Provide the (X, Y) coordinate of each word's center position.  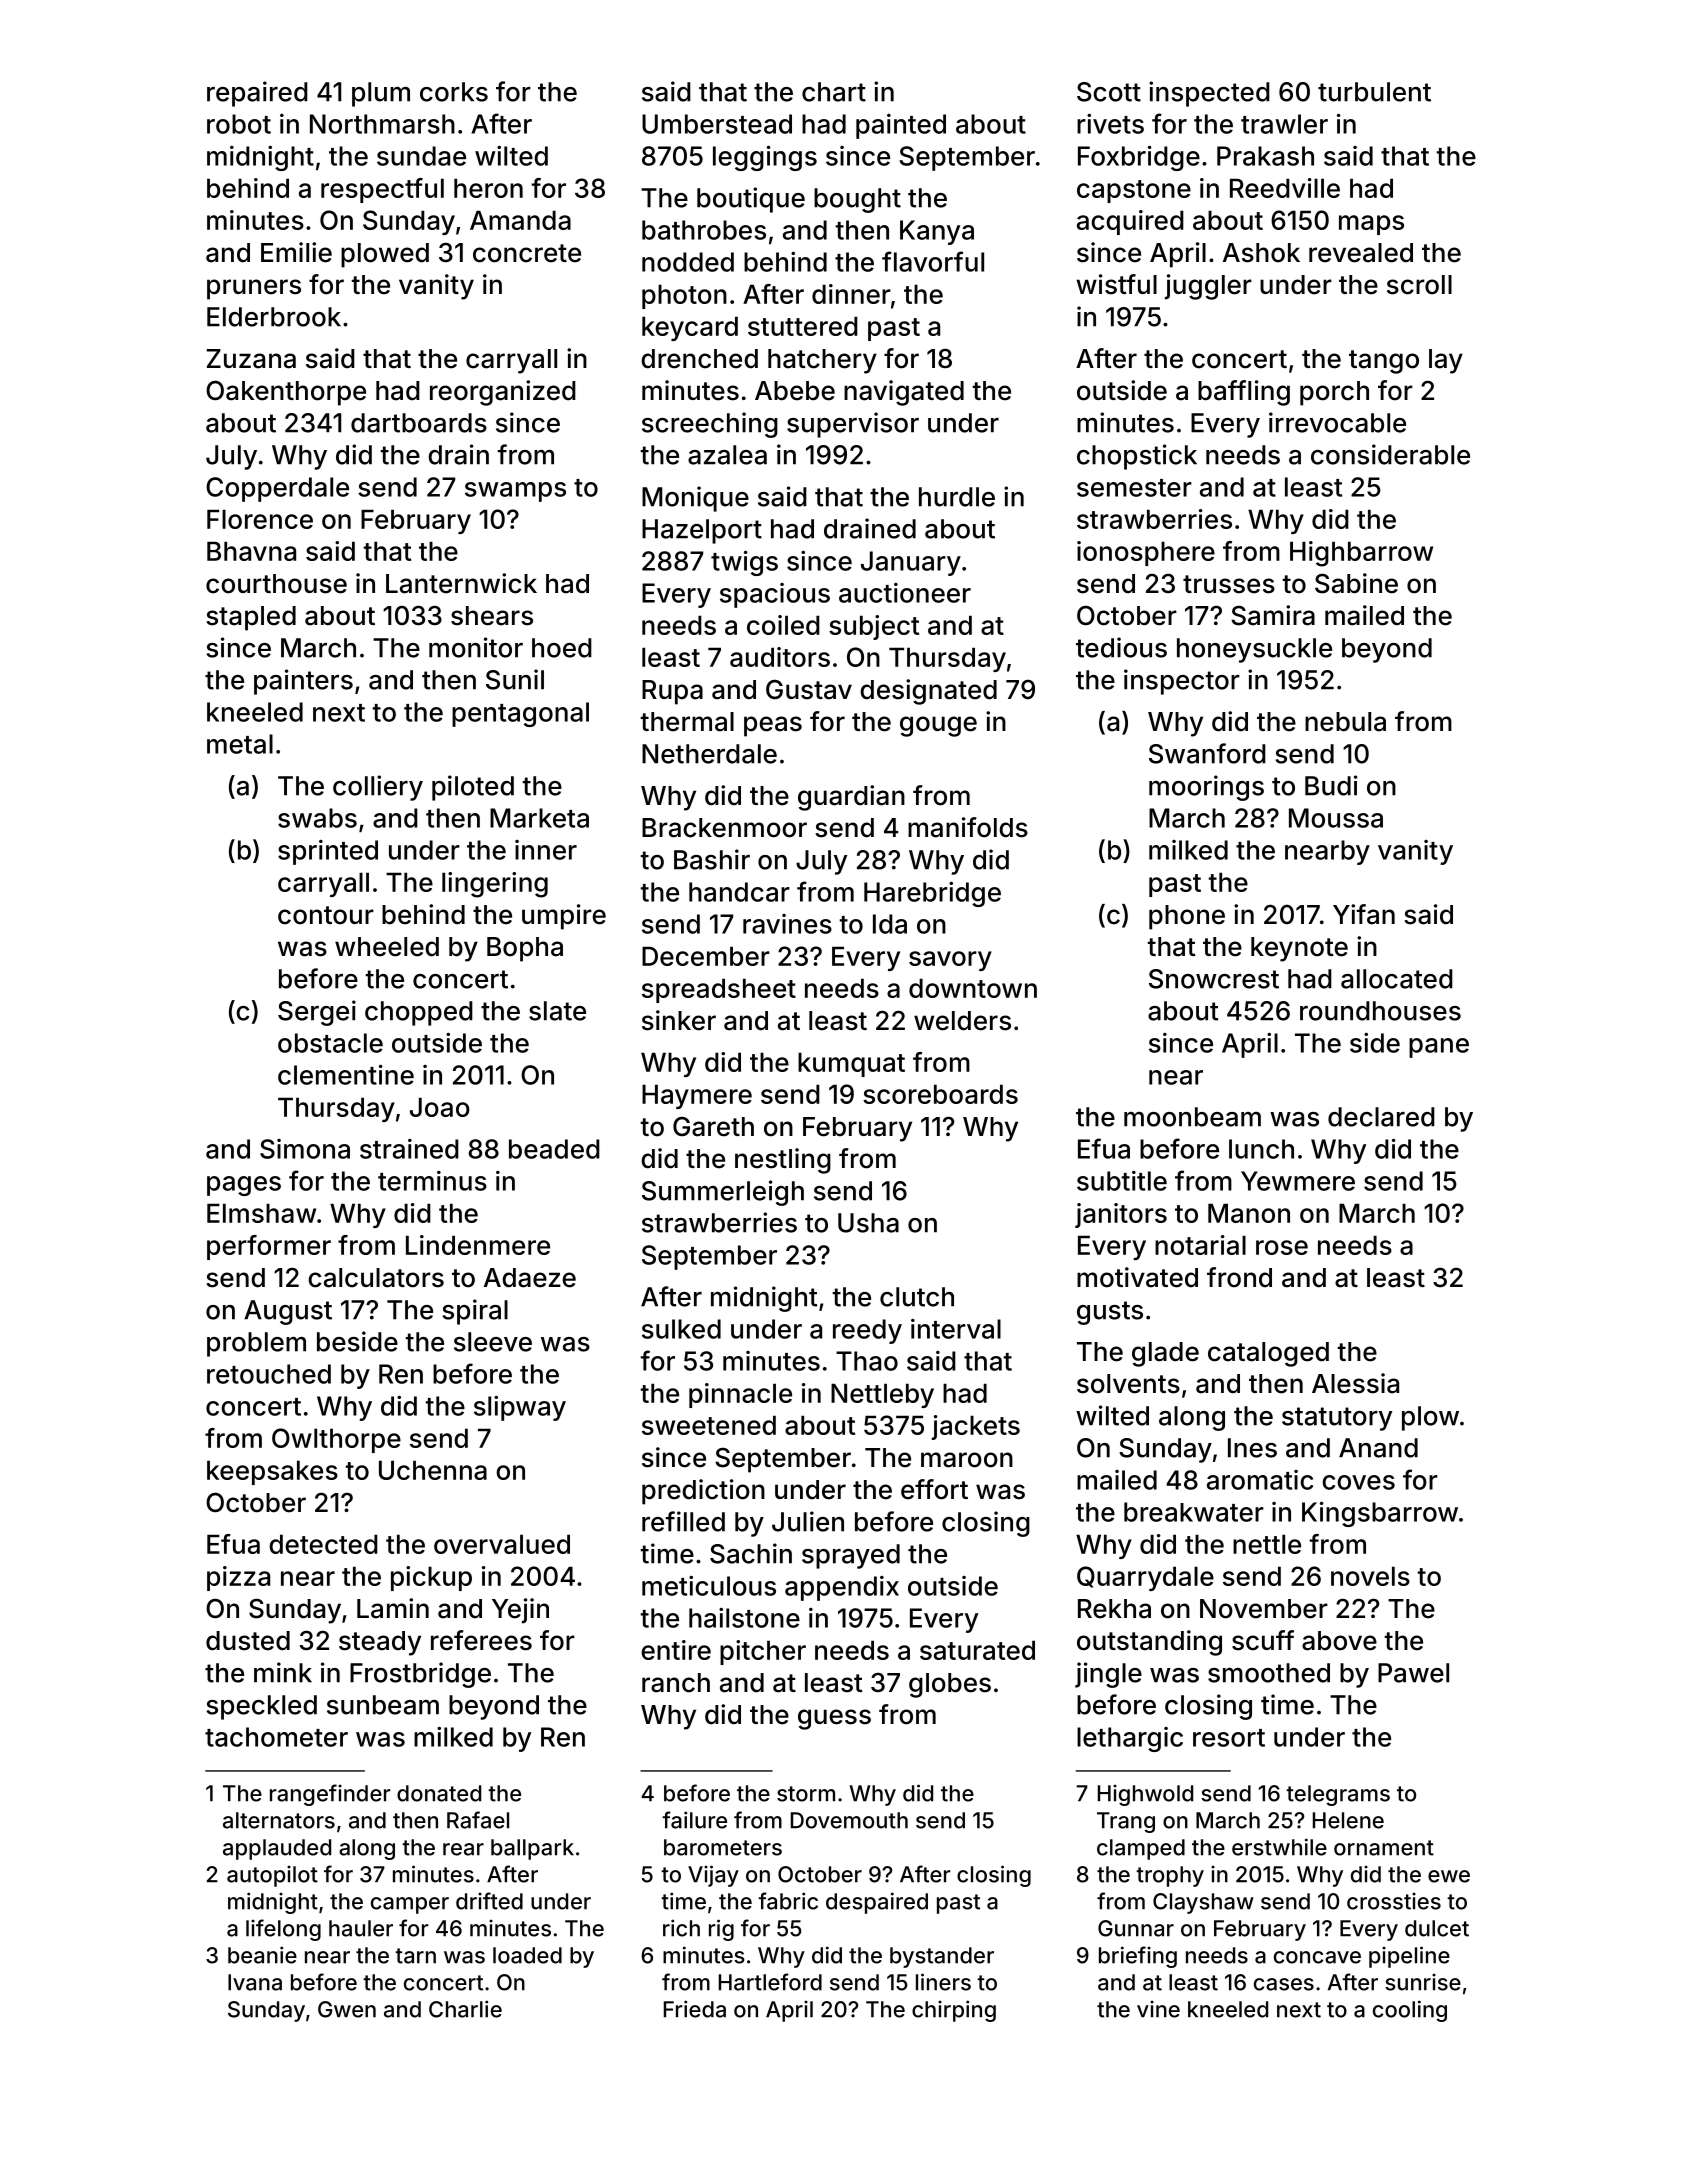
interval (956, 1329)
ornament (1384, 1848)
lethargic (1130, 1739)
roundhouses (1380, 1011)
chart (834, 92)
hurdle (957, 497)
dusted (248, 1641)
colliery (378, 788)
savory (950, 961)
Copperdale (277, 489)
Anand (1378, 1448)
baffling (1244, 393)
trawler (1284, 124)
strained (409, 1149)
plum (381, 94)
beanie (262, 1955)
